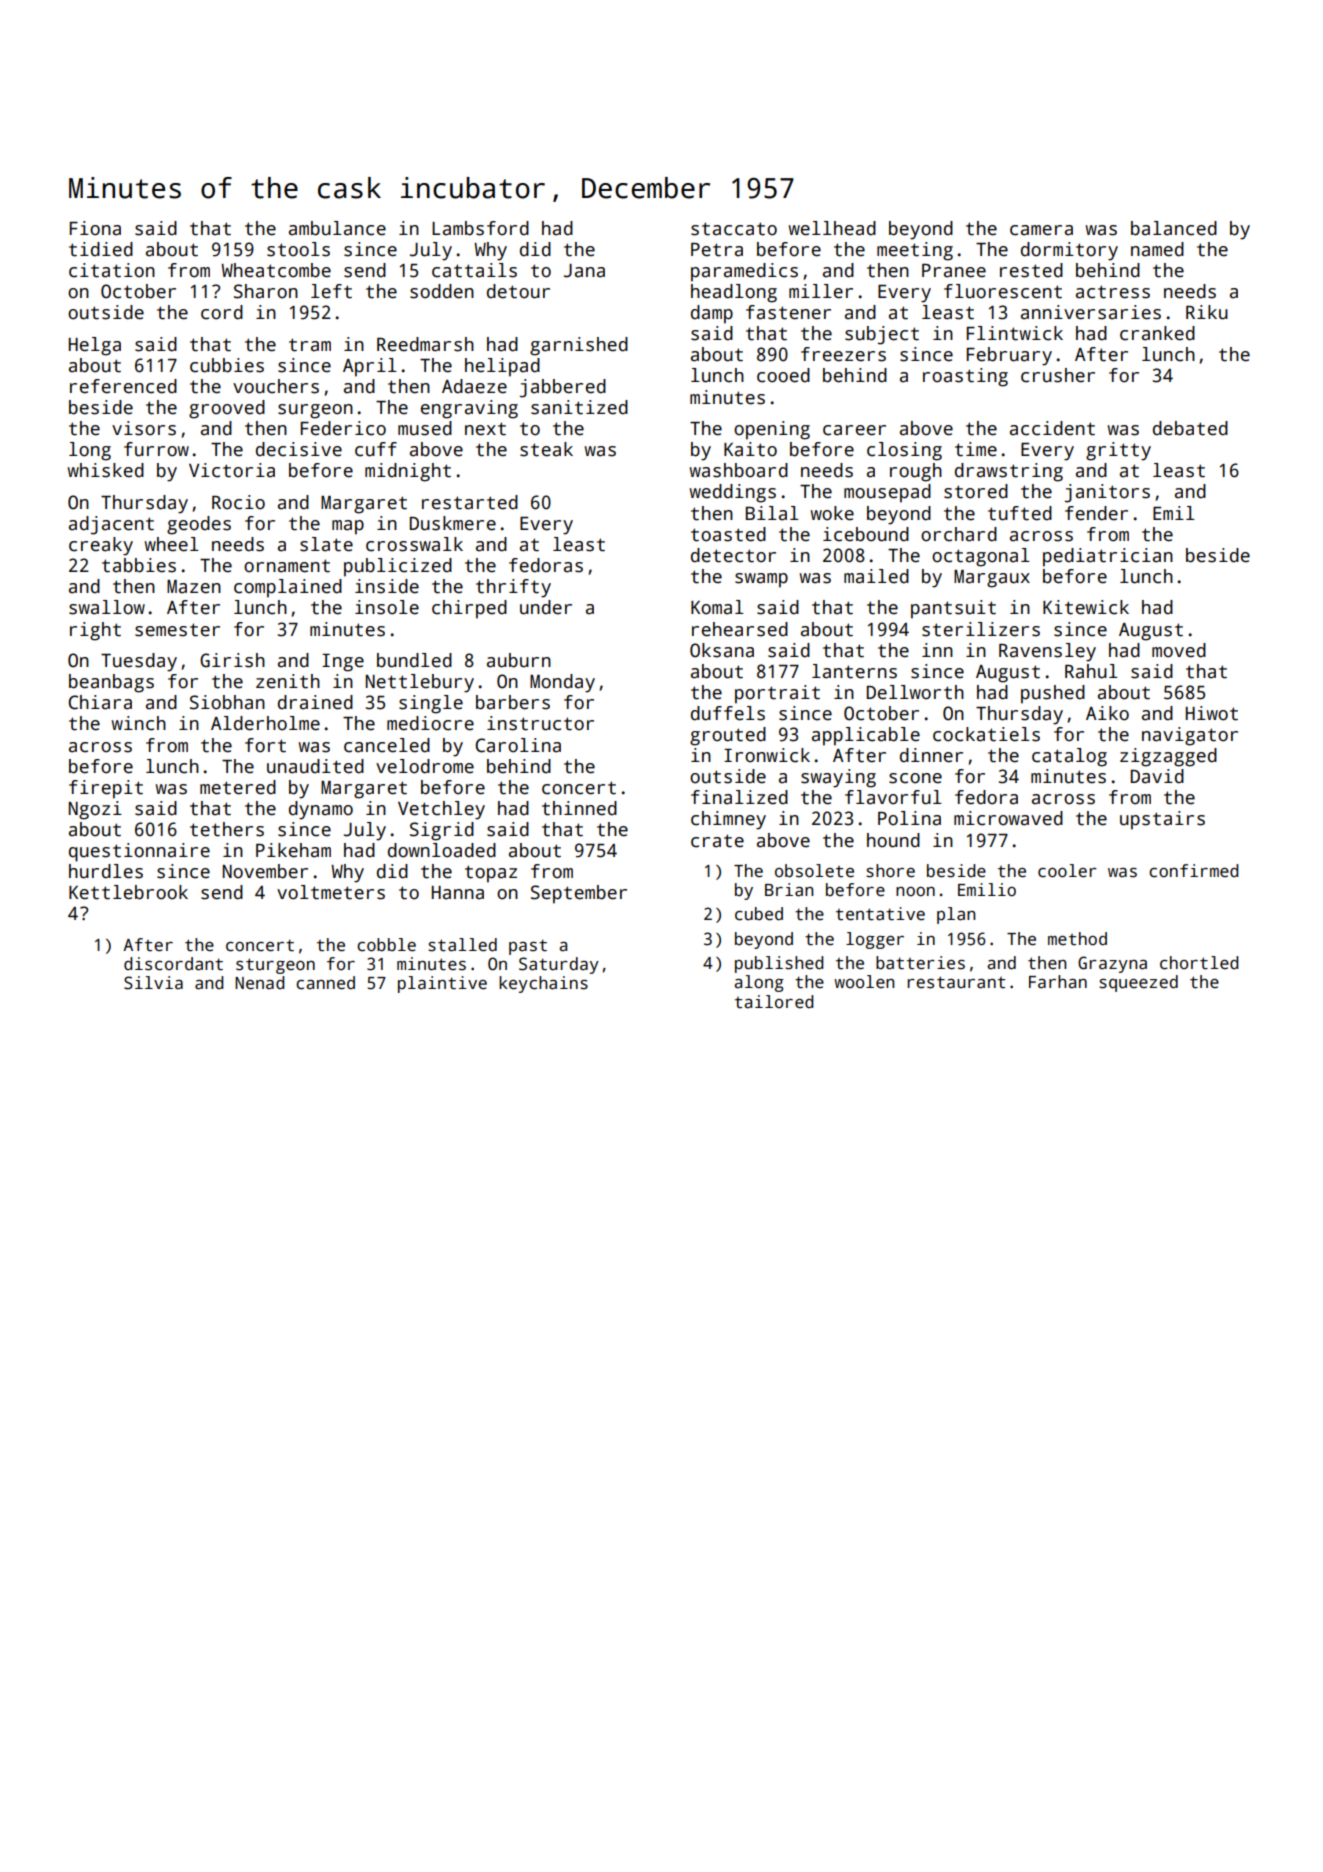 The image size is (1323, 1872). What do you see at coordinates (337, 228) in the image?
I see `ambulance` at bounding box center [337, 228].
